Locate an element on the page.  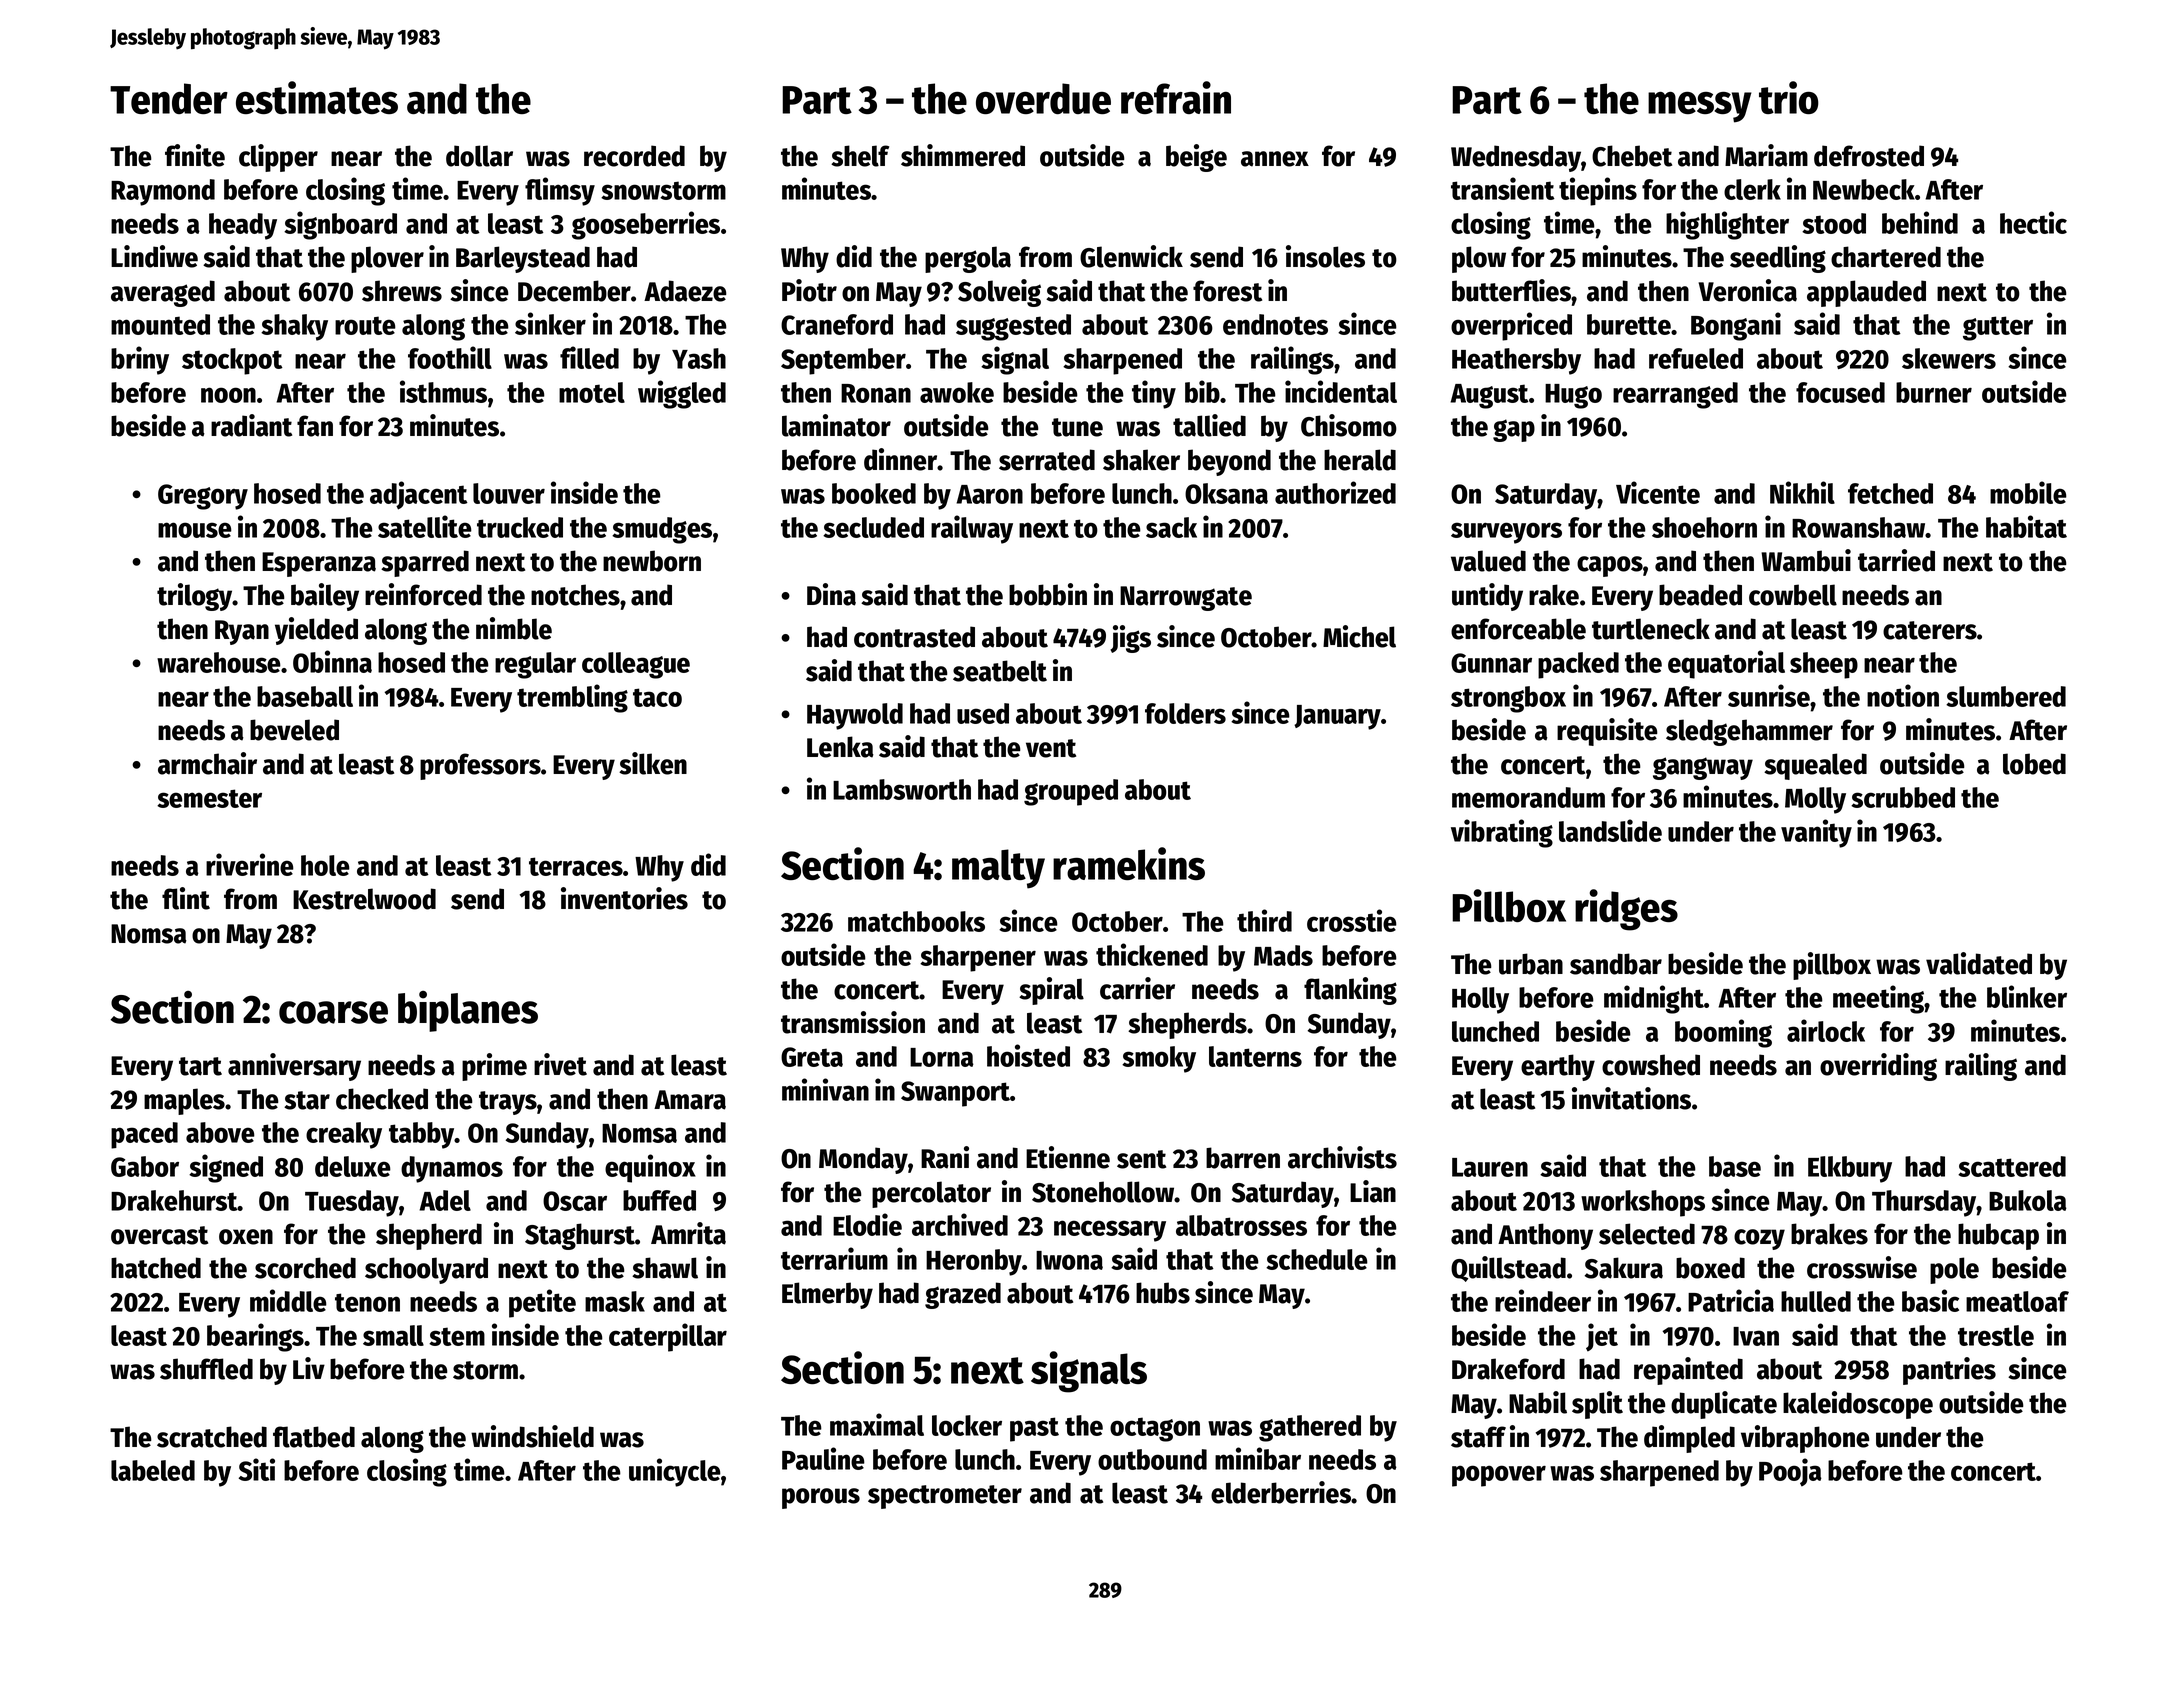
above is located at coordinates (220, 1132).
